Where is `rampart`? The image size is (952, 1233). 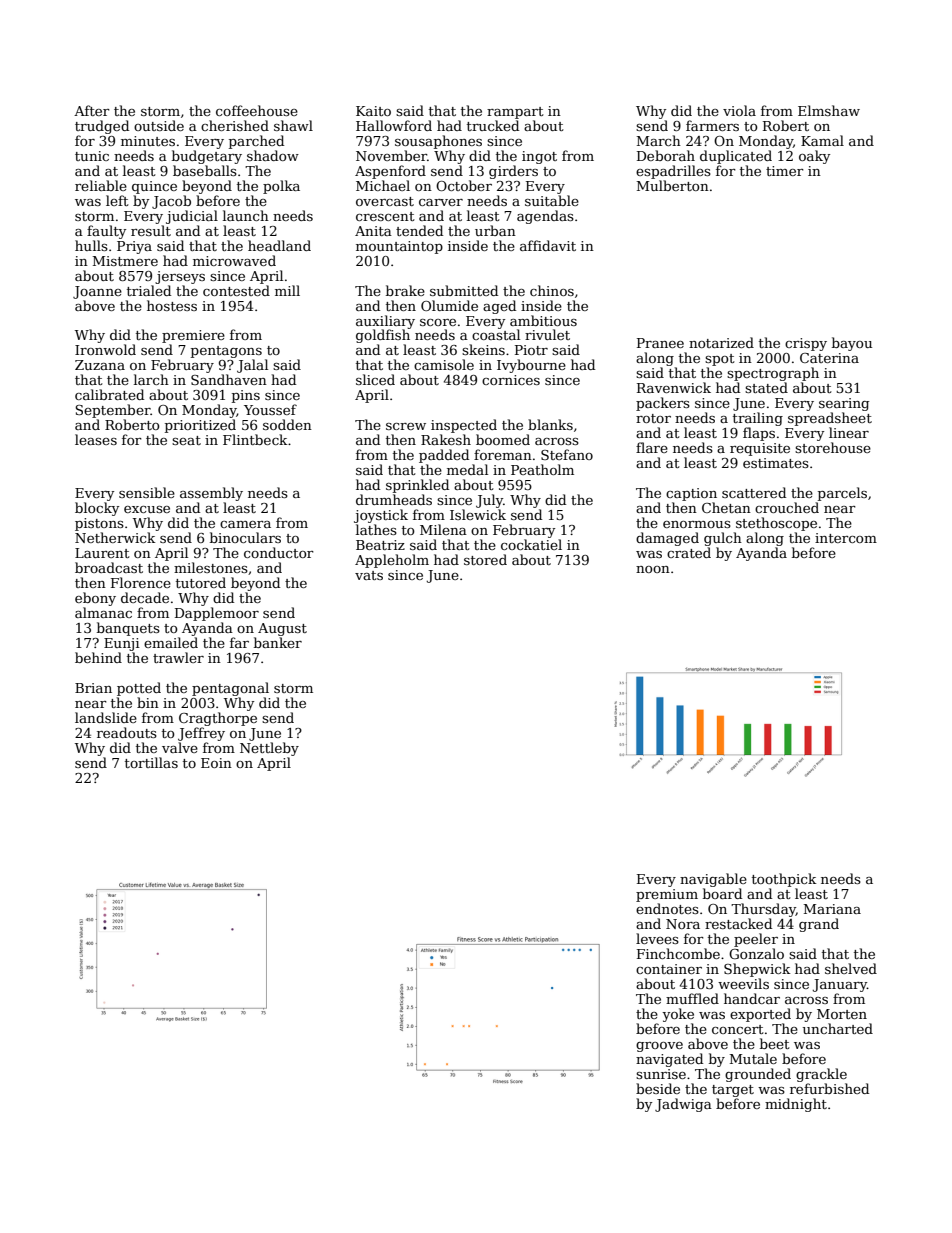
rampart is located at coordinates (515, 113).
